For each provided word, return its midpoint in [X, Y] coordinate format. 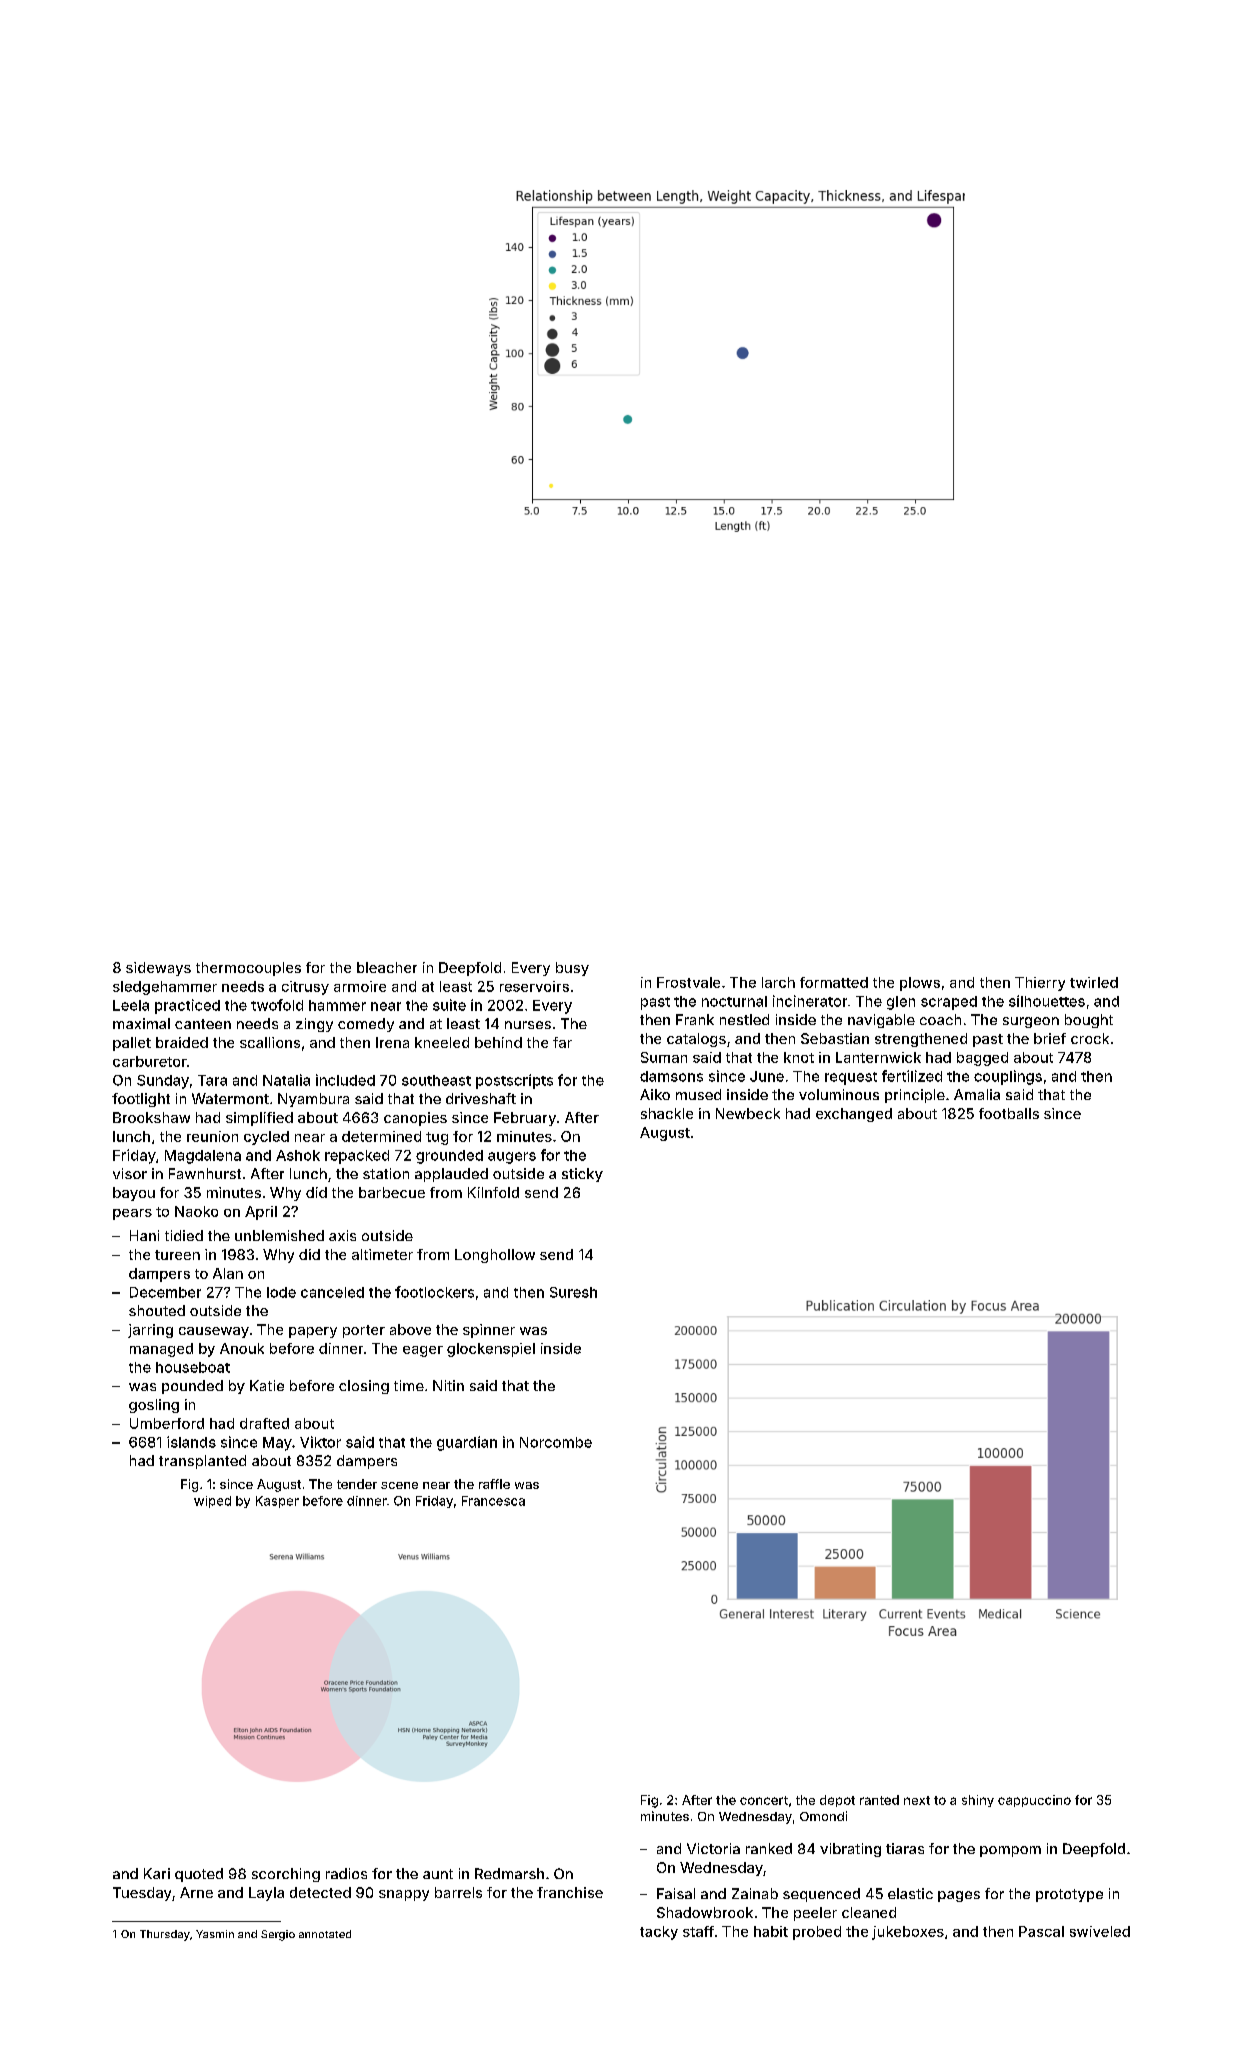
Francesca [493, 1501]
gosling [154, 1406]
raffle [494, 1484]
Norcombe [556, 1442]
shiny [978, 1801]
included [345, 1080]
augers [512, 1158]
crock [1090, 1038]
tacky [659, 1933]
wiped [212, 1502]
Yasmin [215, 1934]
